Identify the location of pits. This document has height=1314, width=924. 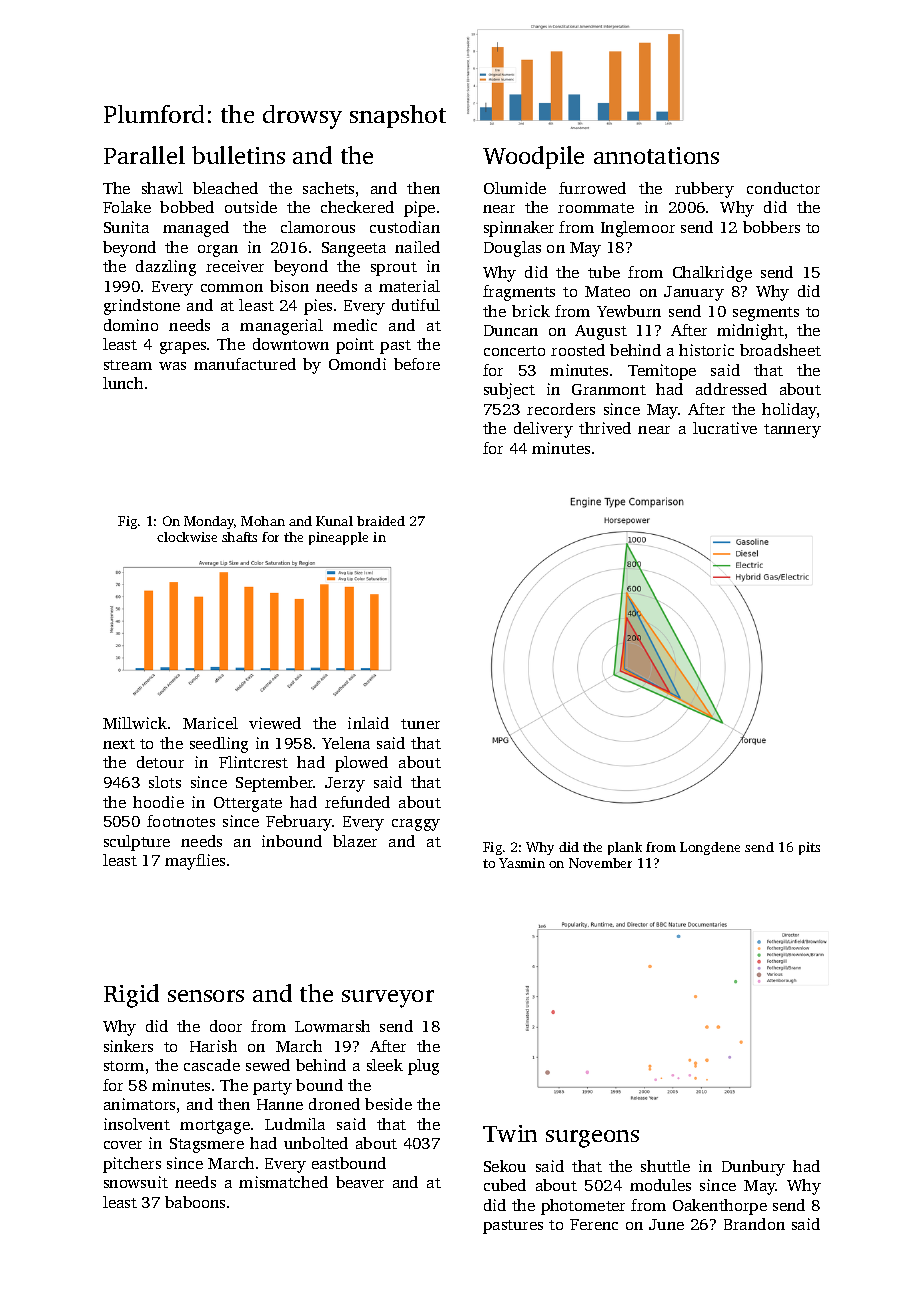
(809, 848).
